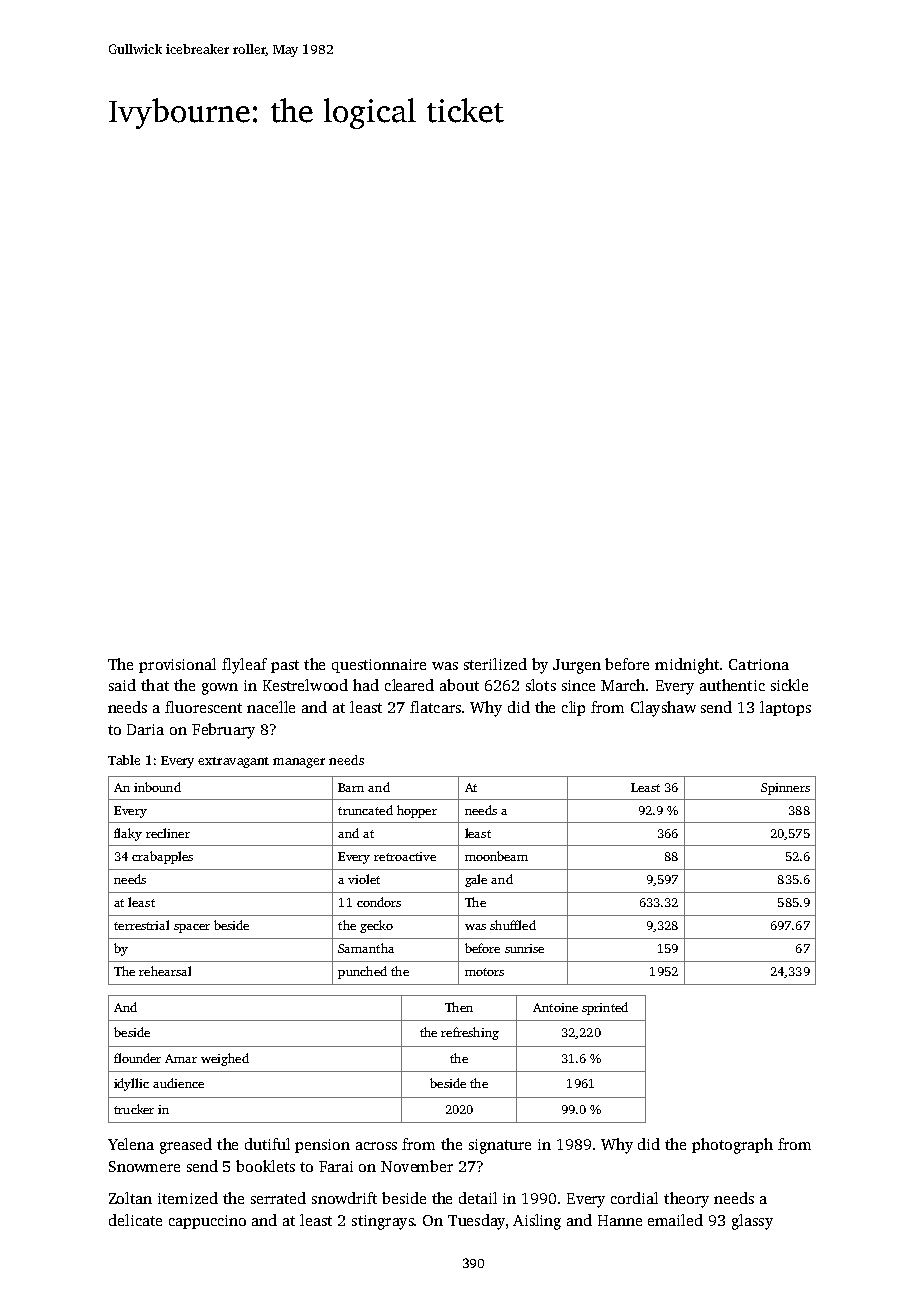 This screenshot has width=924, height=1308. What do you see at coordinates (785, 708) in the screenshot?
I see `laptops` at bounding box center [785, 708].
